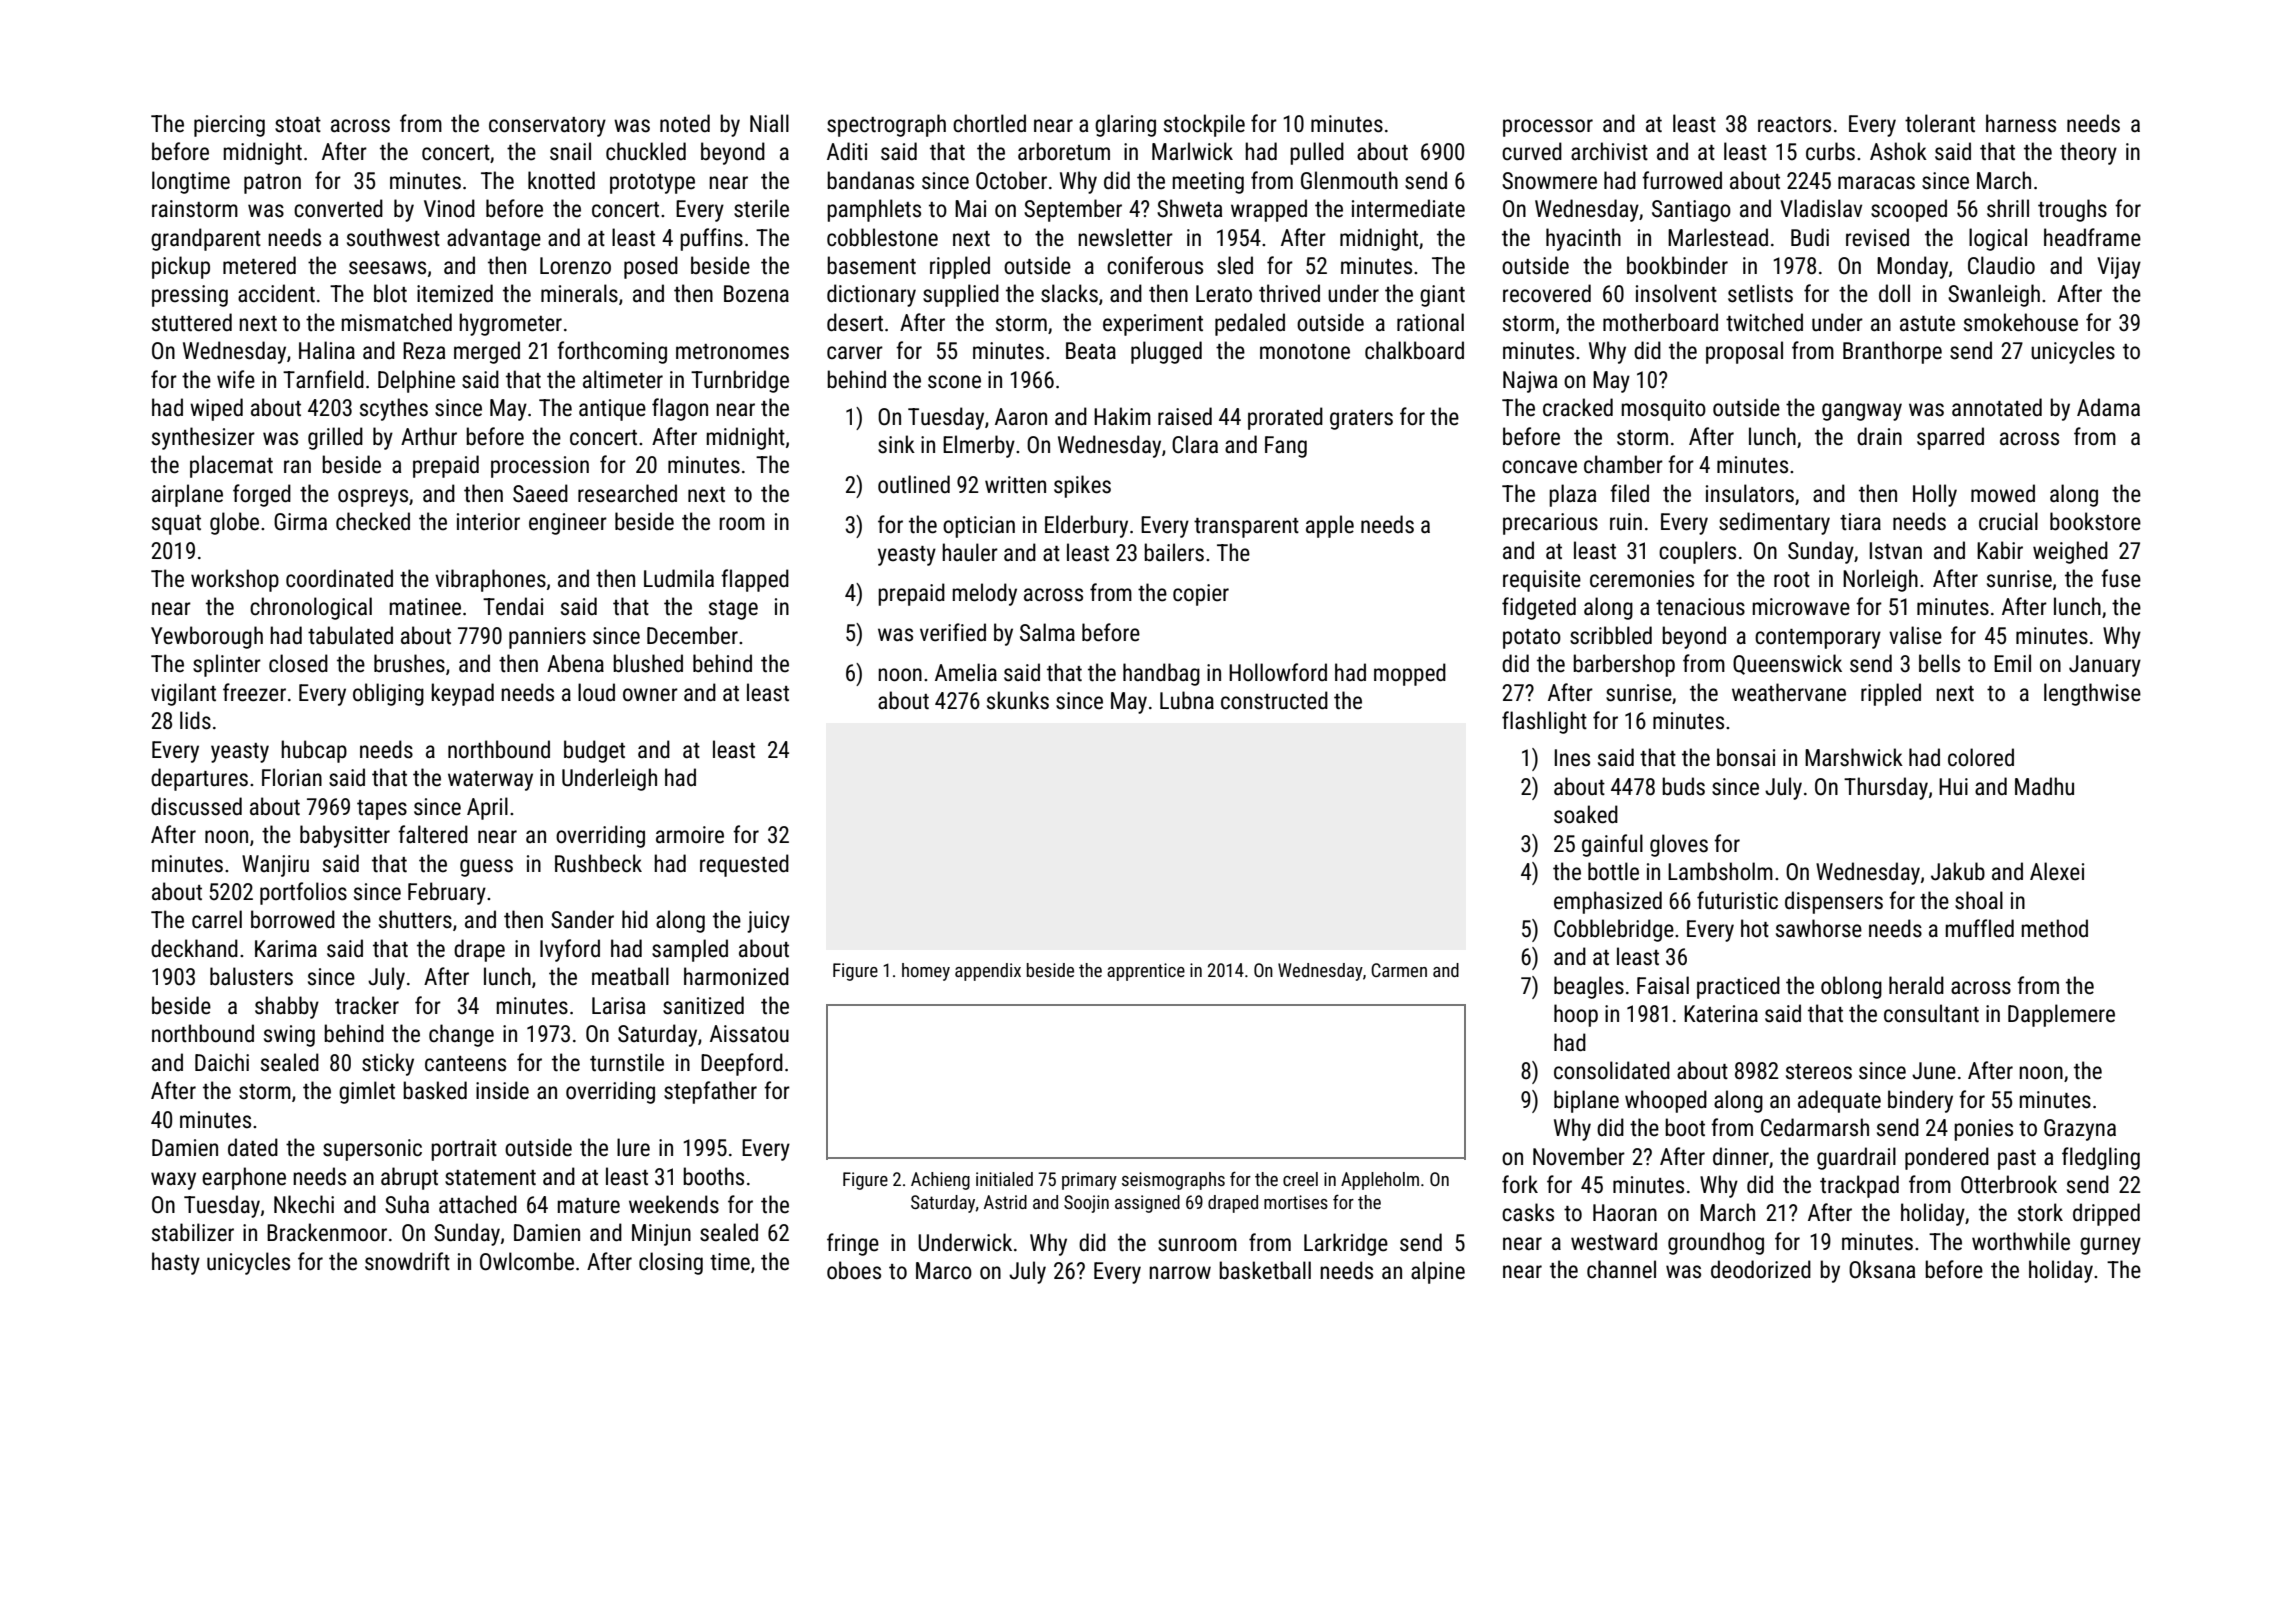 The image size is (2292, 1620). Describe the element at coordinates (630, 976) in the screenshot. I see `meatball` at that location.
